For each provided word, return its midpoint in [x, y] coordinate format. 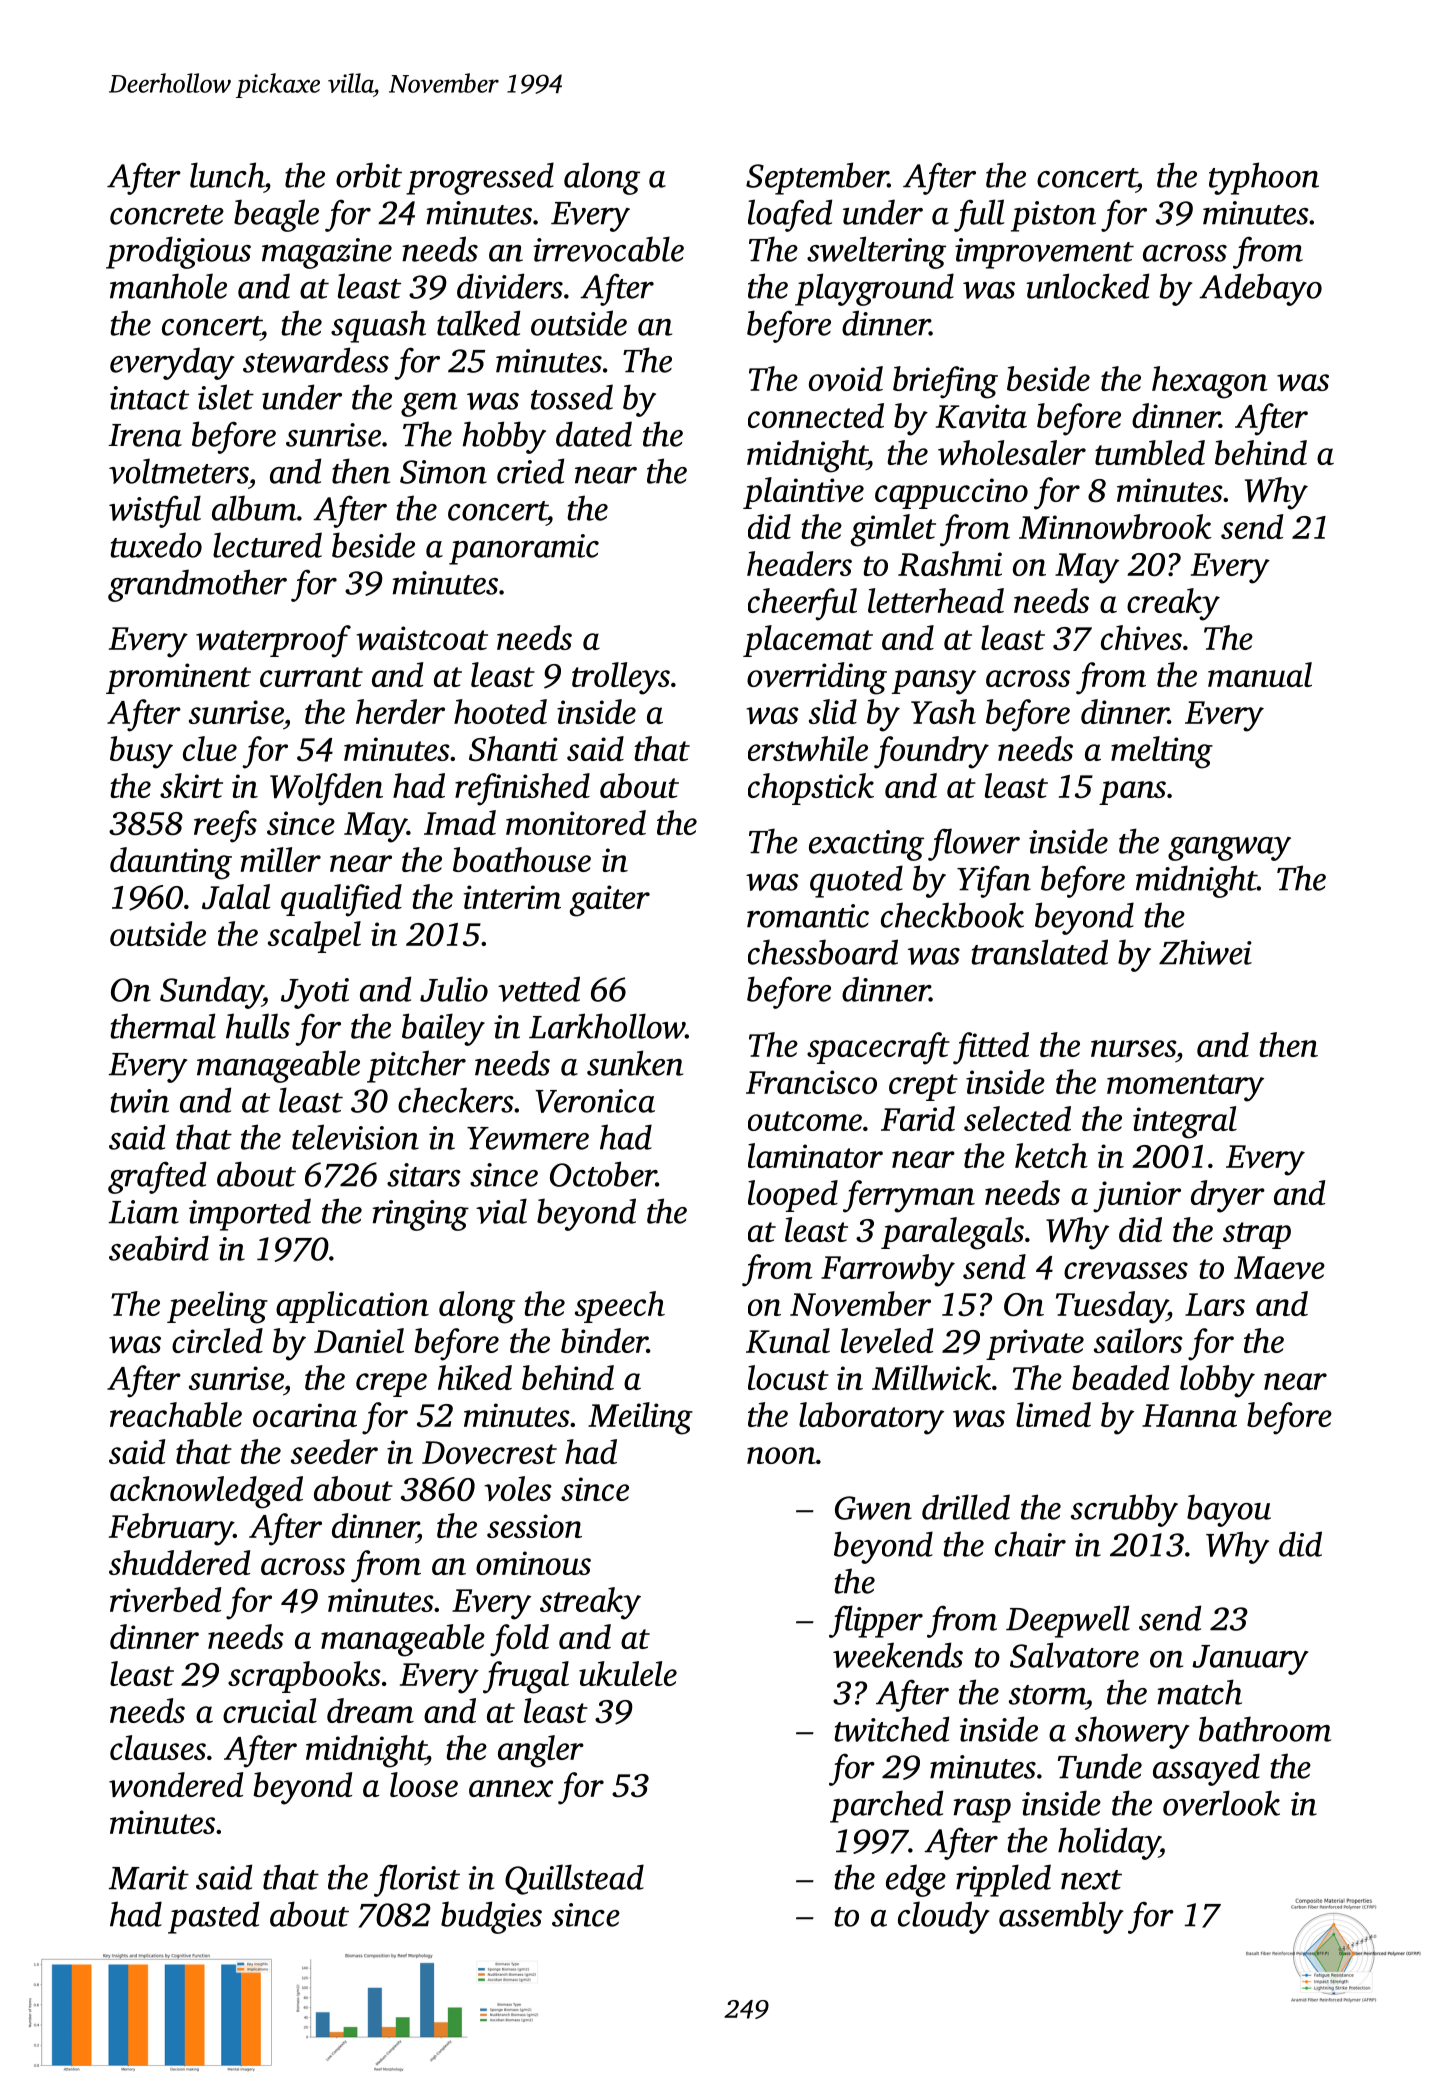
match [1200, 1692]
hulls [258, 1026]
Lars [1215, 1304]
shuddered [179, 1562]
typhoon [1264, 178]
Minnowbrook [1115, 526]
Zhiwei [1205, 952]
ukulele [628, 1673]
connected [816, 415]
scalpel [314, 937]
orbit [369, 175]
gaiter [609, 901]
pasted [213, 1917]
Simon [443, 472]
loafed [790, 215]
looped [793, 1196]
